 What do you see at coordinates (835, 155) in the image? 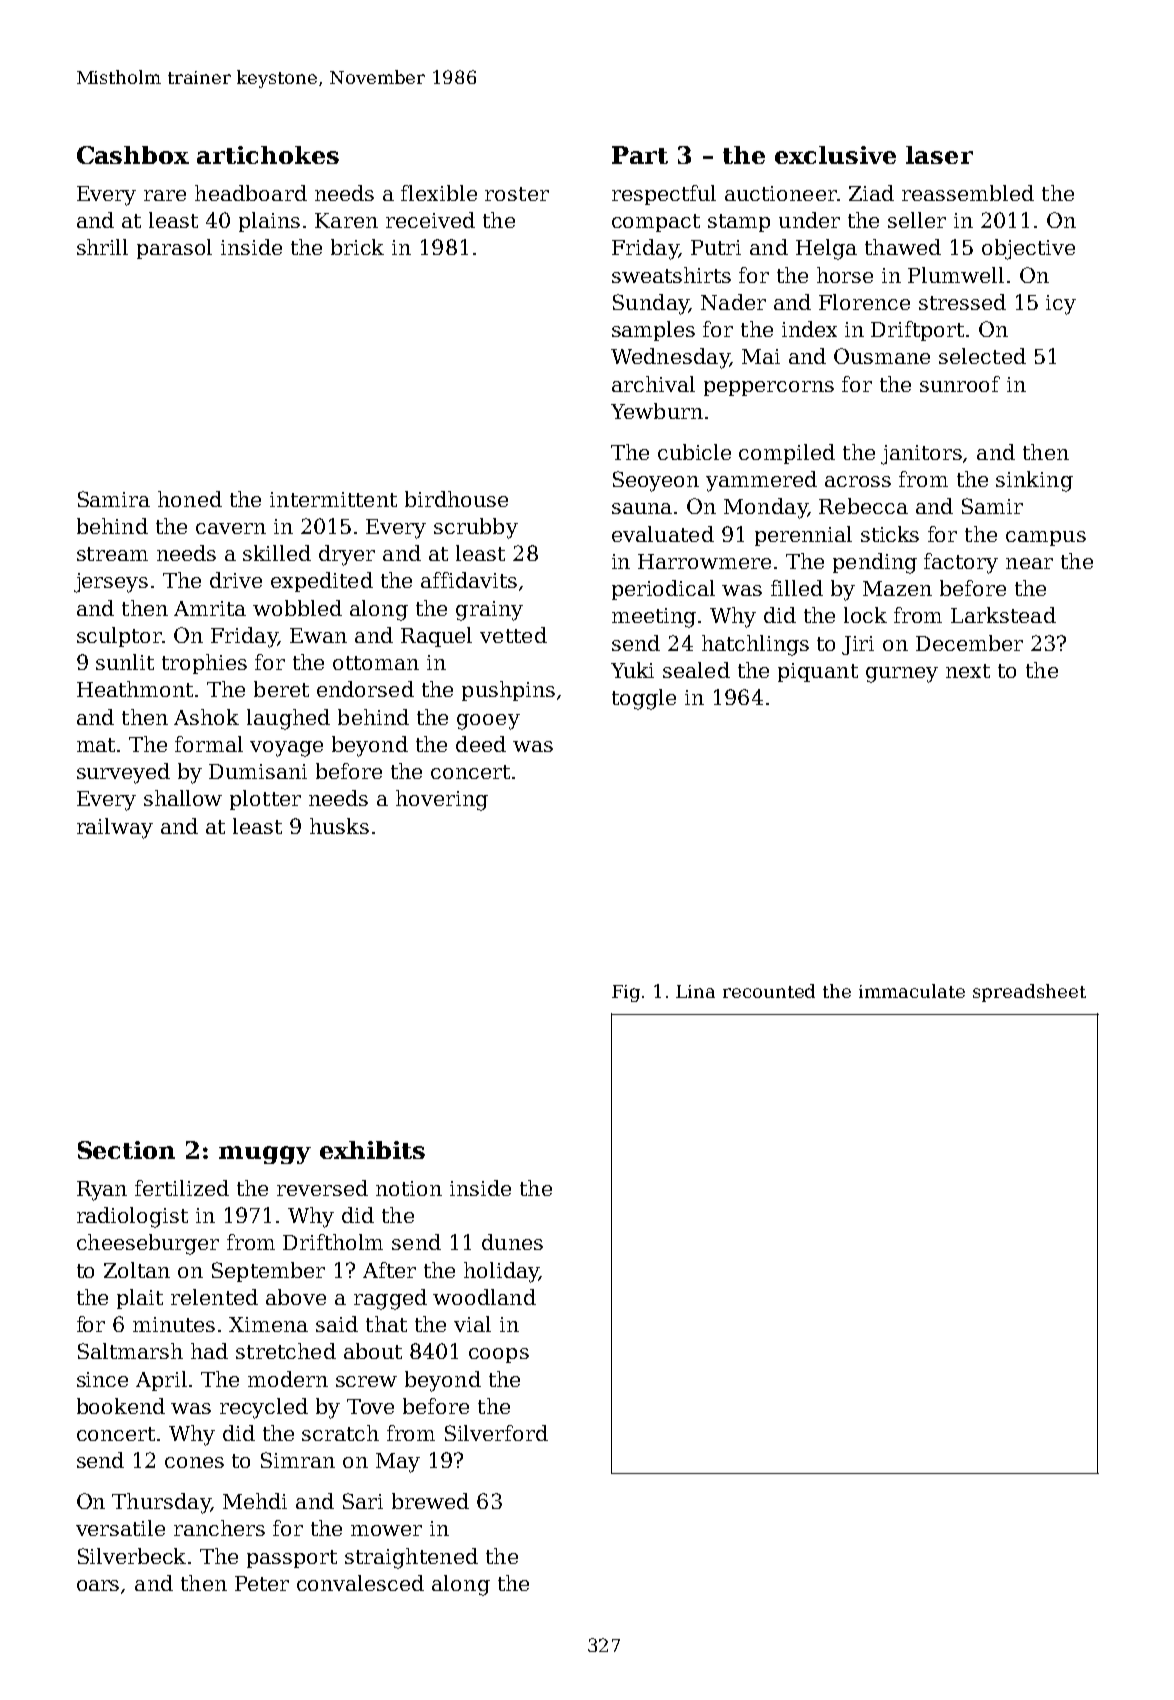
I see `exclusive` at bounding box center [835, 155].
